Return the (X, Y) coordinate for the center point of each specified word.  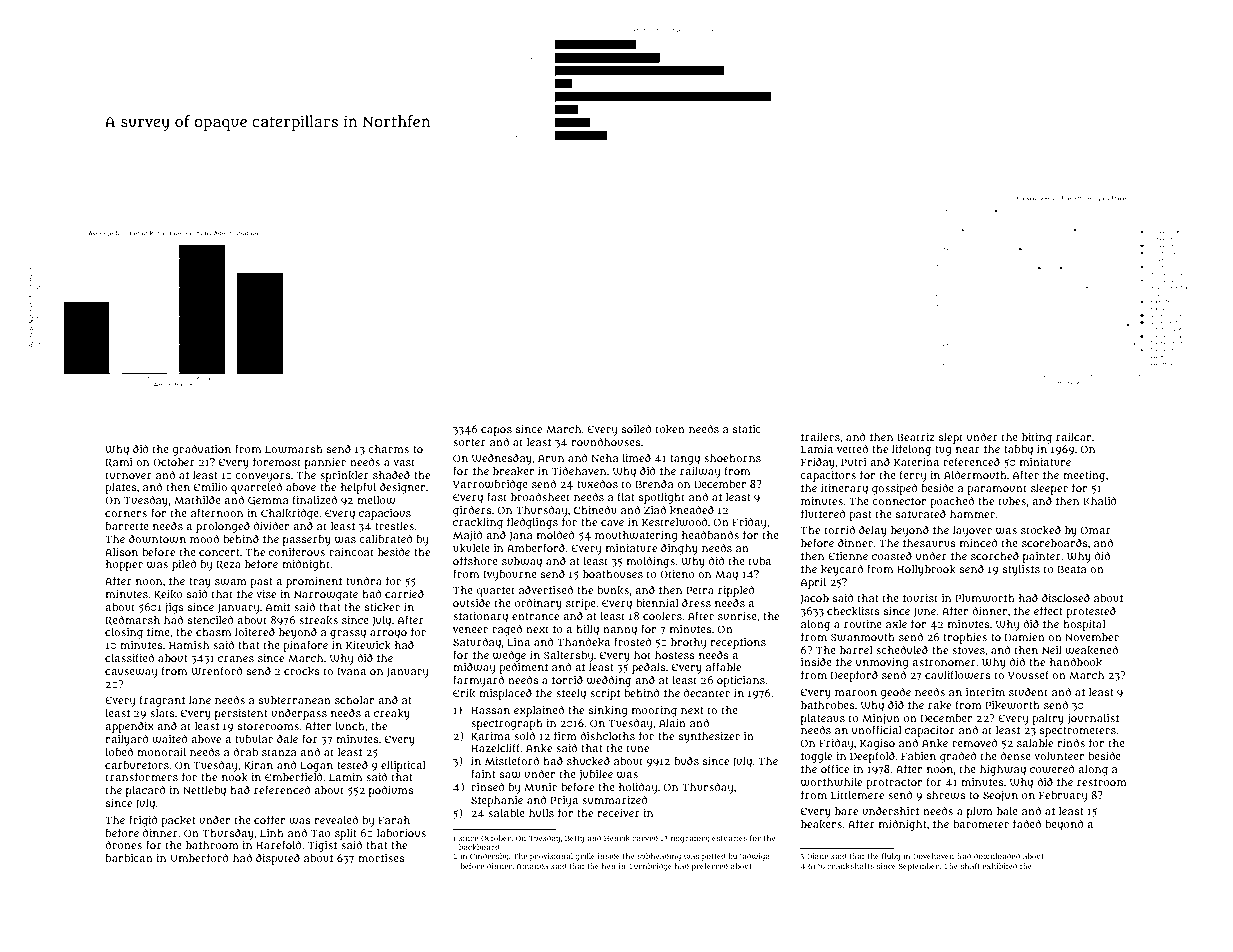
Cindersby (489, 857)
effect (1048, 610)
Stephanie (497, 801)
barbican (129, 858)
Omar (1096, 530)
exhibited (999, 866)
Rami (118, 462)
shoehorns (732, 458)
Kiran (258, 765)
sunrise (737, 616)
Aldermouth (975, 474)
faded (1027, 823)
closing (124, 633)
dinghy (679, 549)
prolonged (223, 527)
